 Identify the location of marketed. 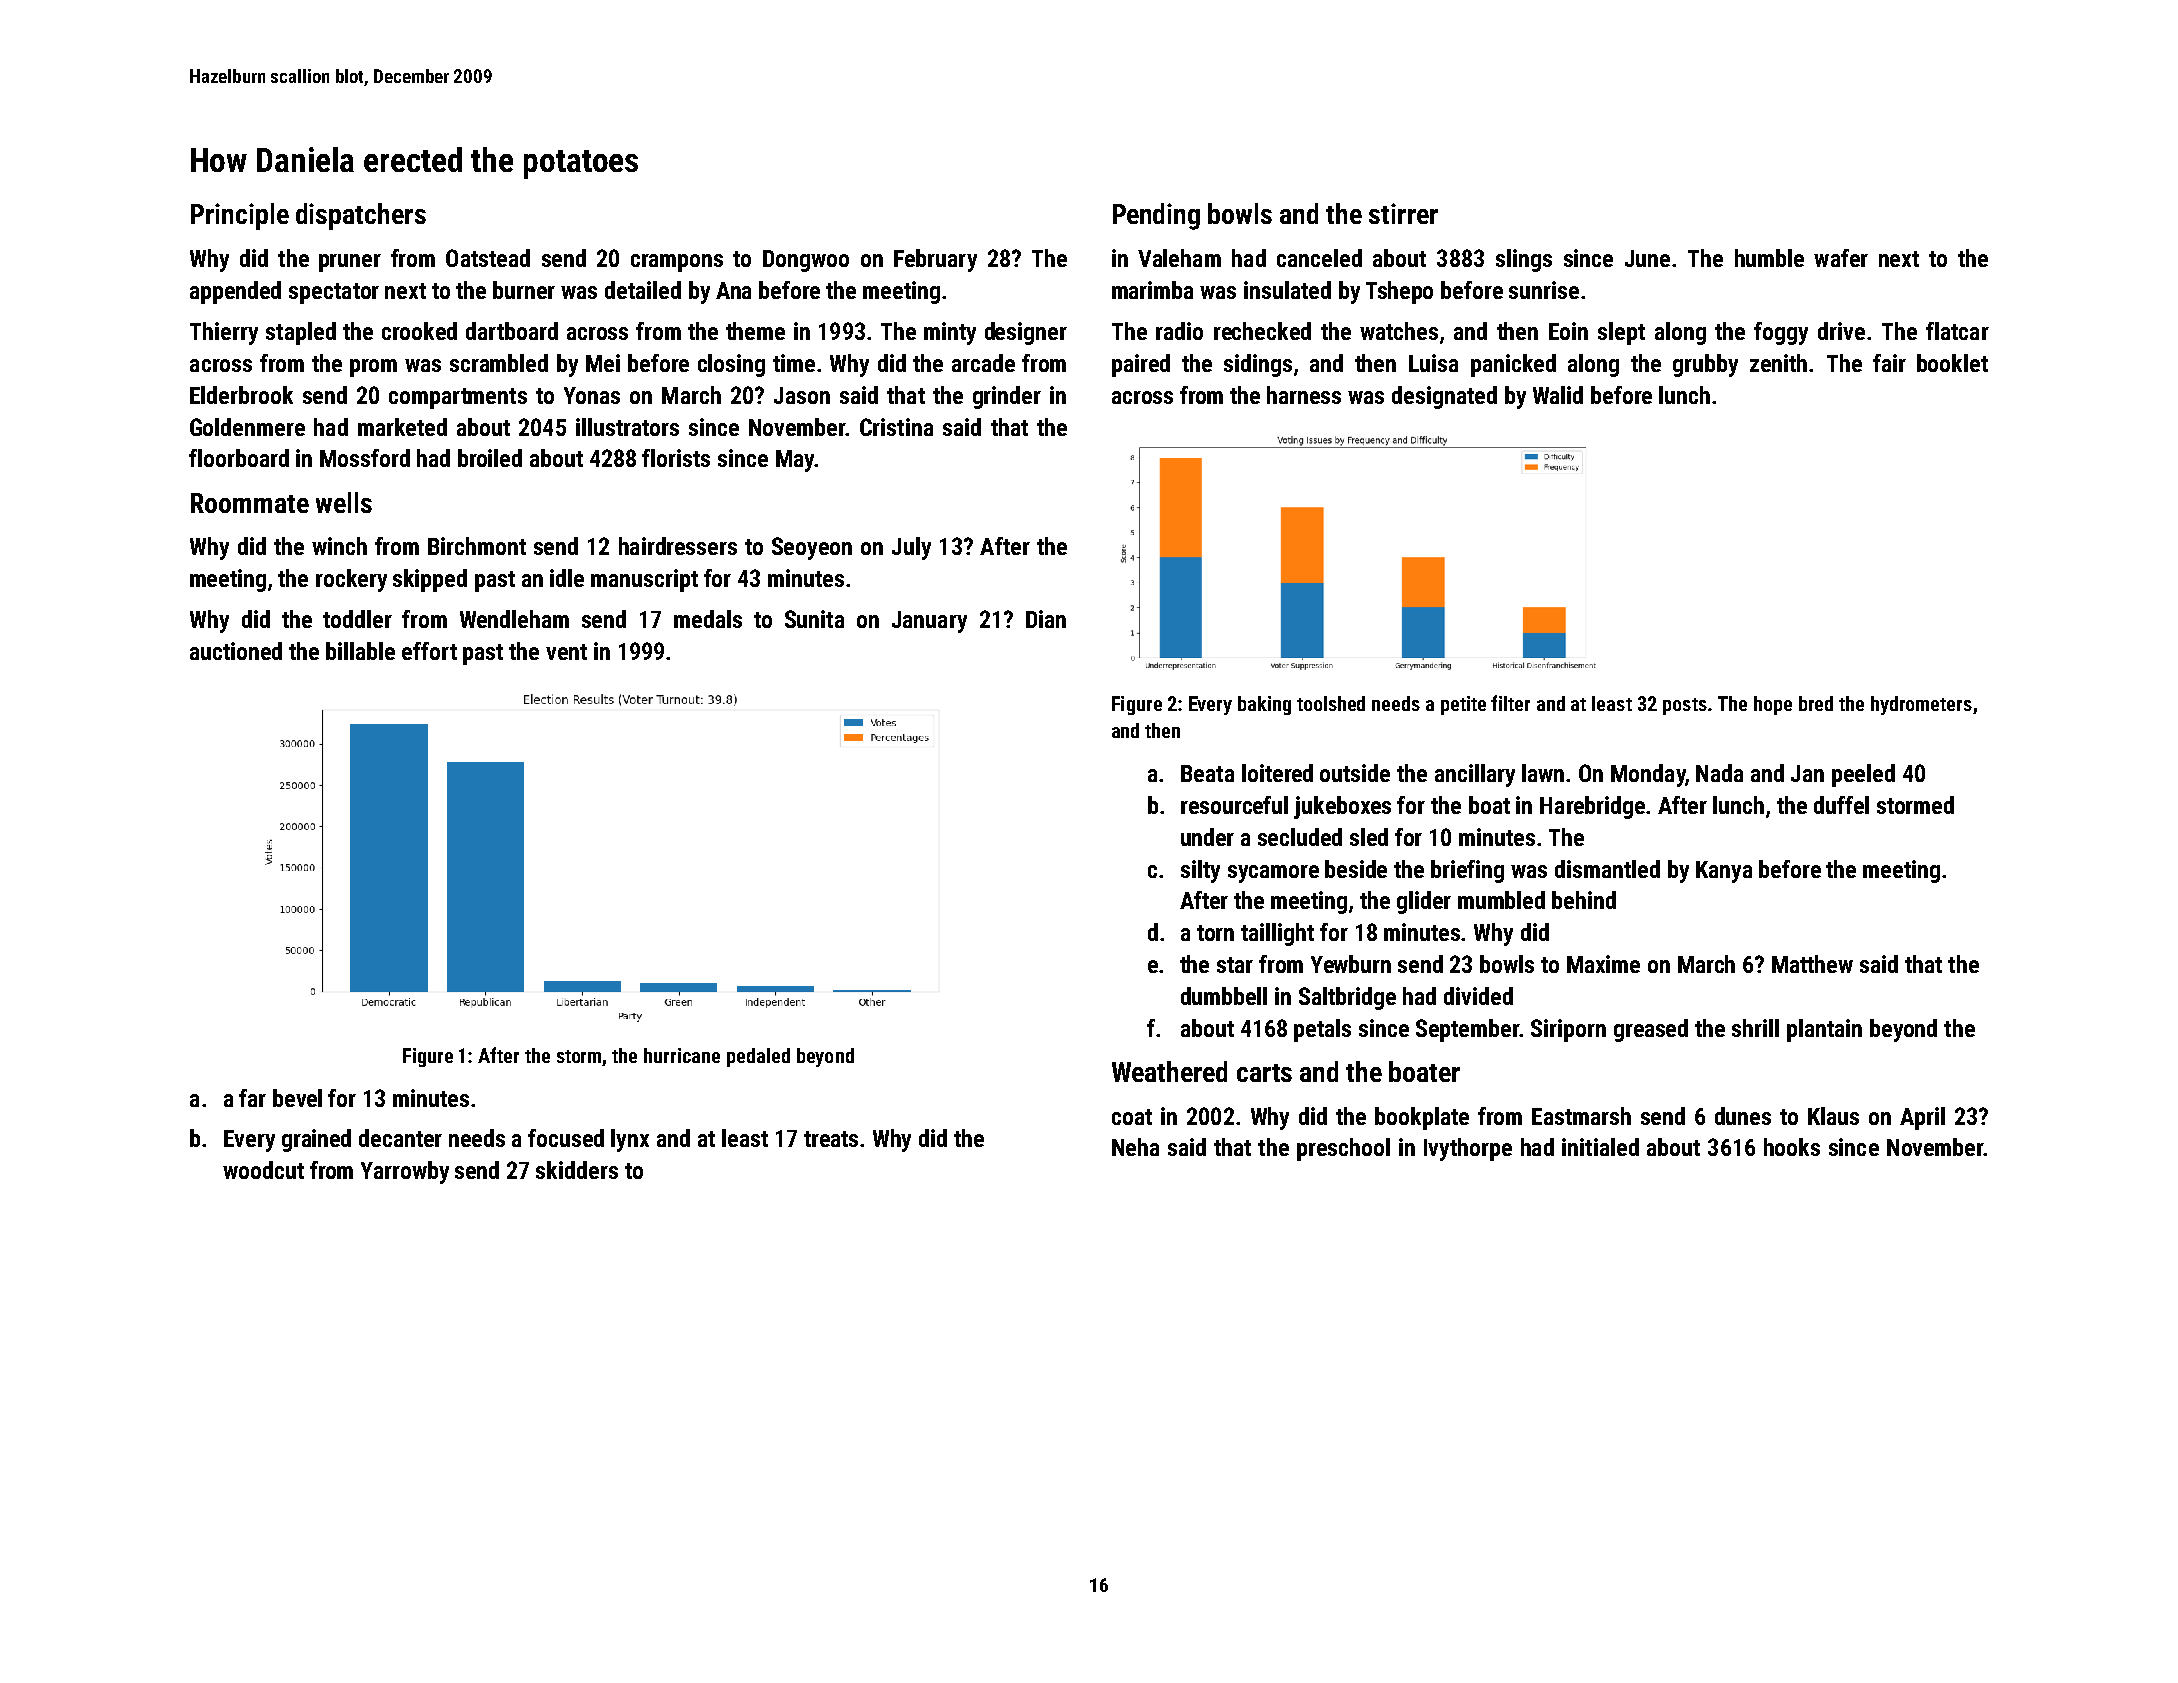
(402, 427).
